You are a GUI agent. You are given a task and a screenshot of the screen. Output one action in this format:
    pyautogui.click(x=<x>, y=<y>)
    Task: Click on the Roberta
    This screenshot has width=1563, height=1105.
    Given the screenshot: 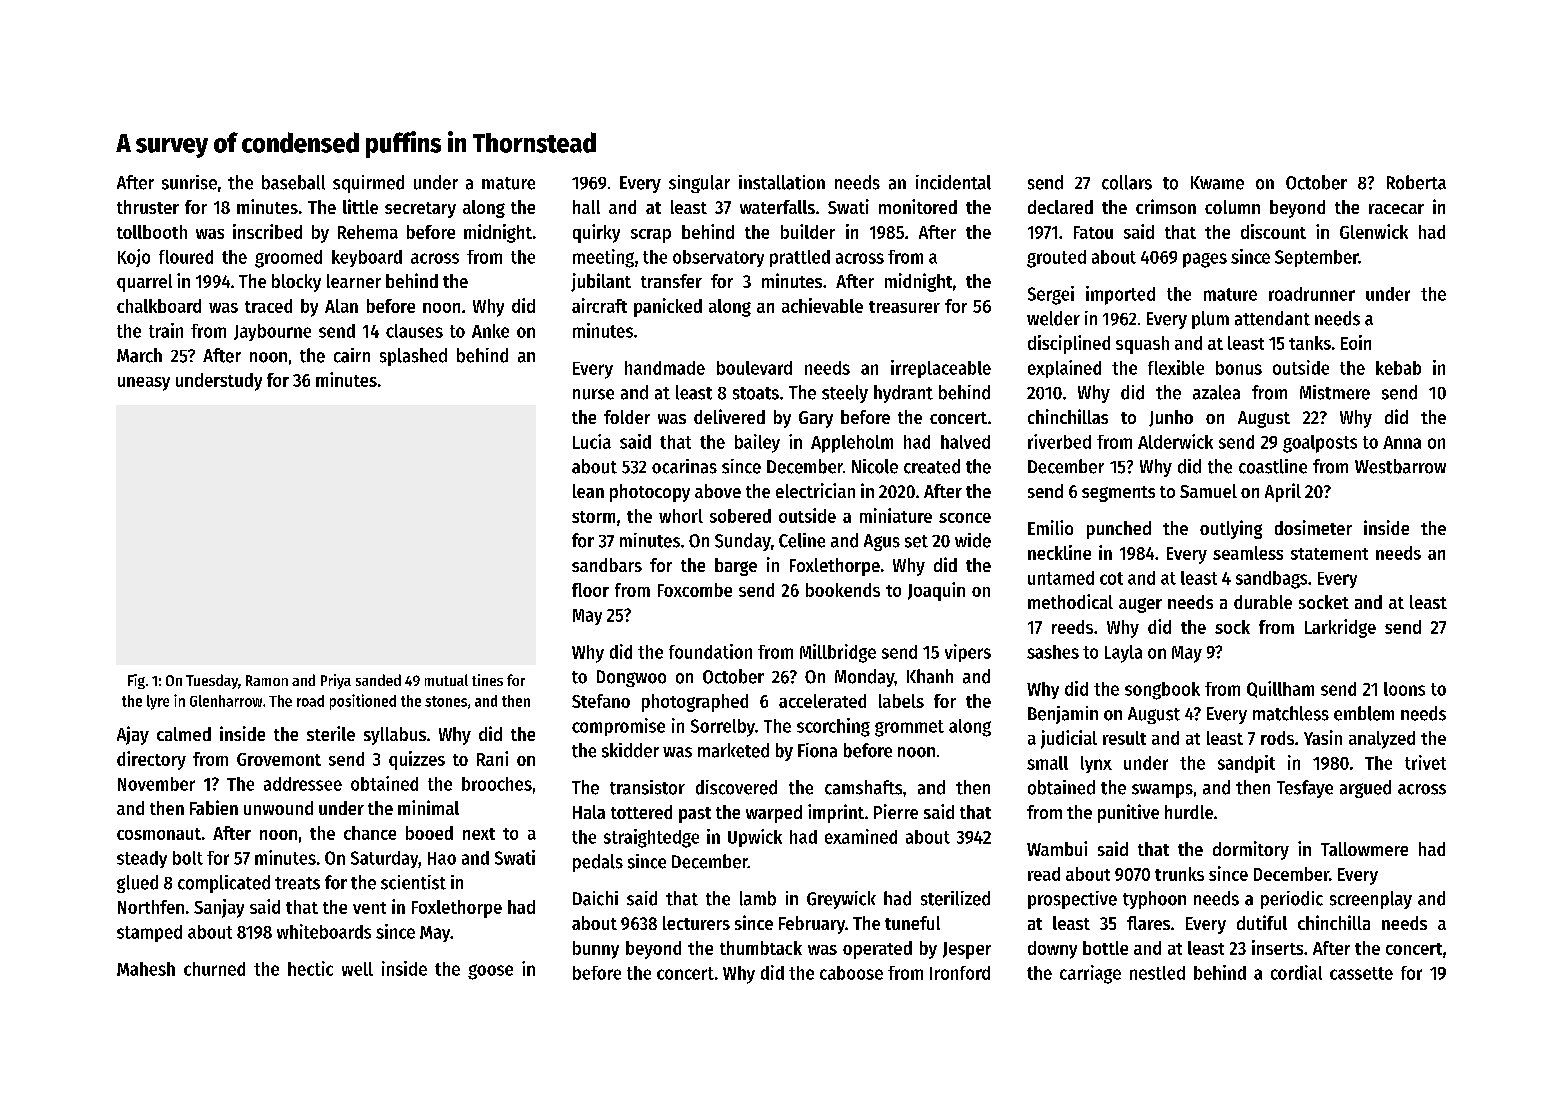 What is the action you would take?
    pyautogui.click(x=1416, y=182)
